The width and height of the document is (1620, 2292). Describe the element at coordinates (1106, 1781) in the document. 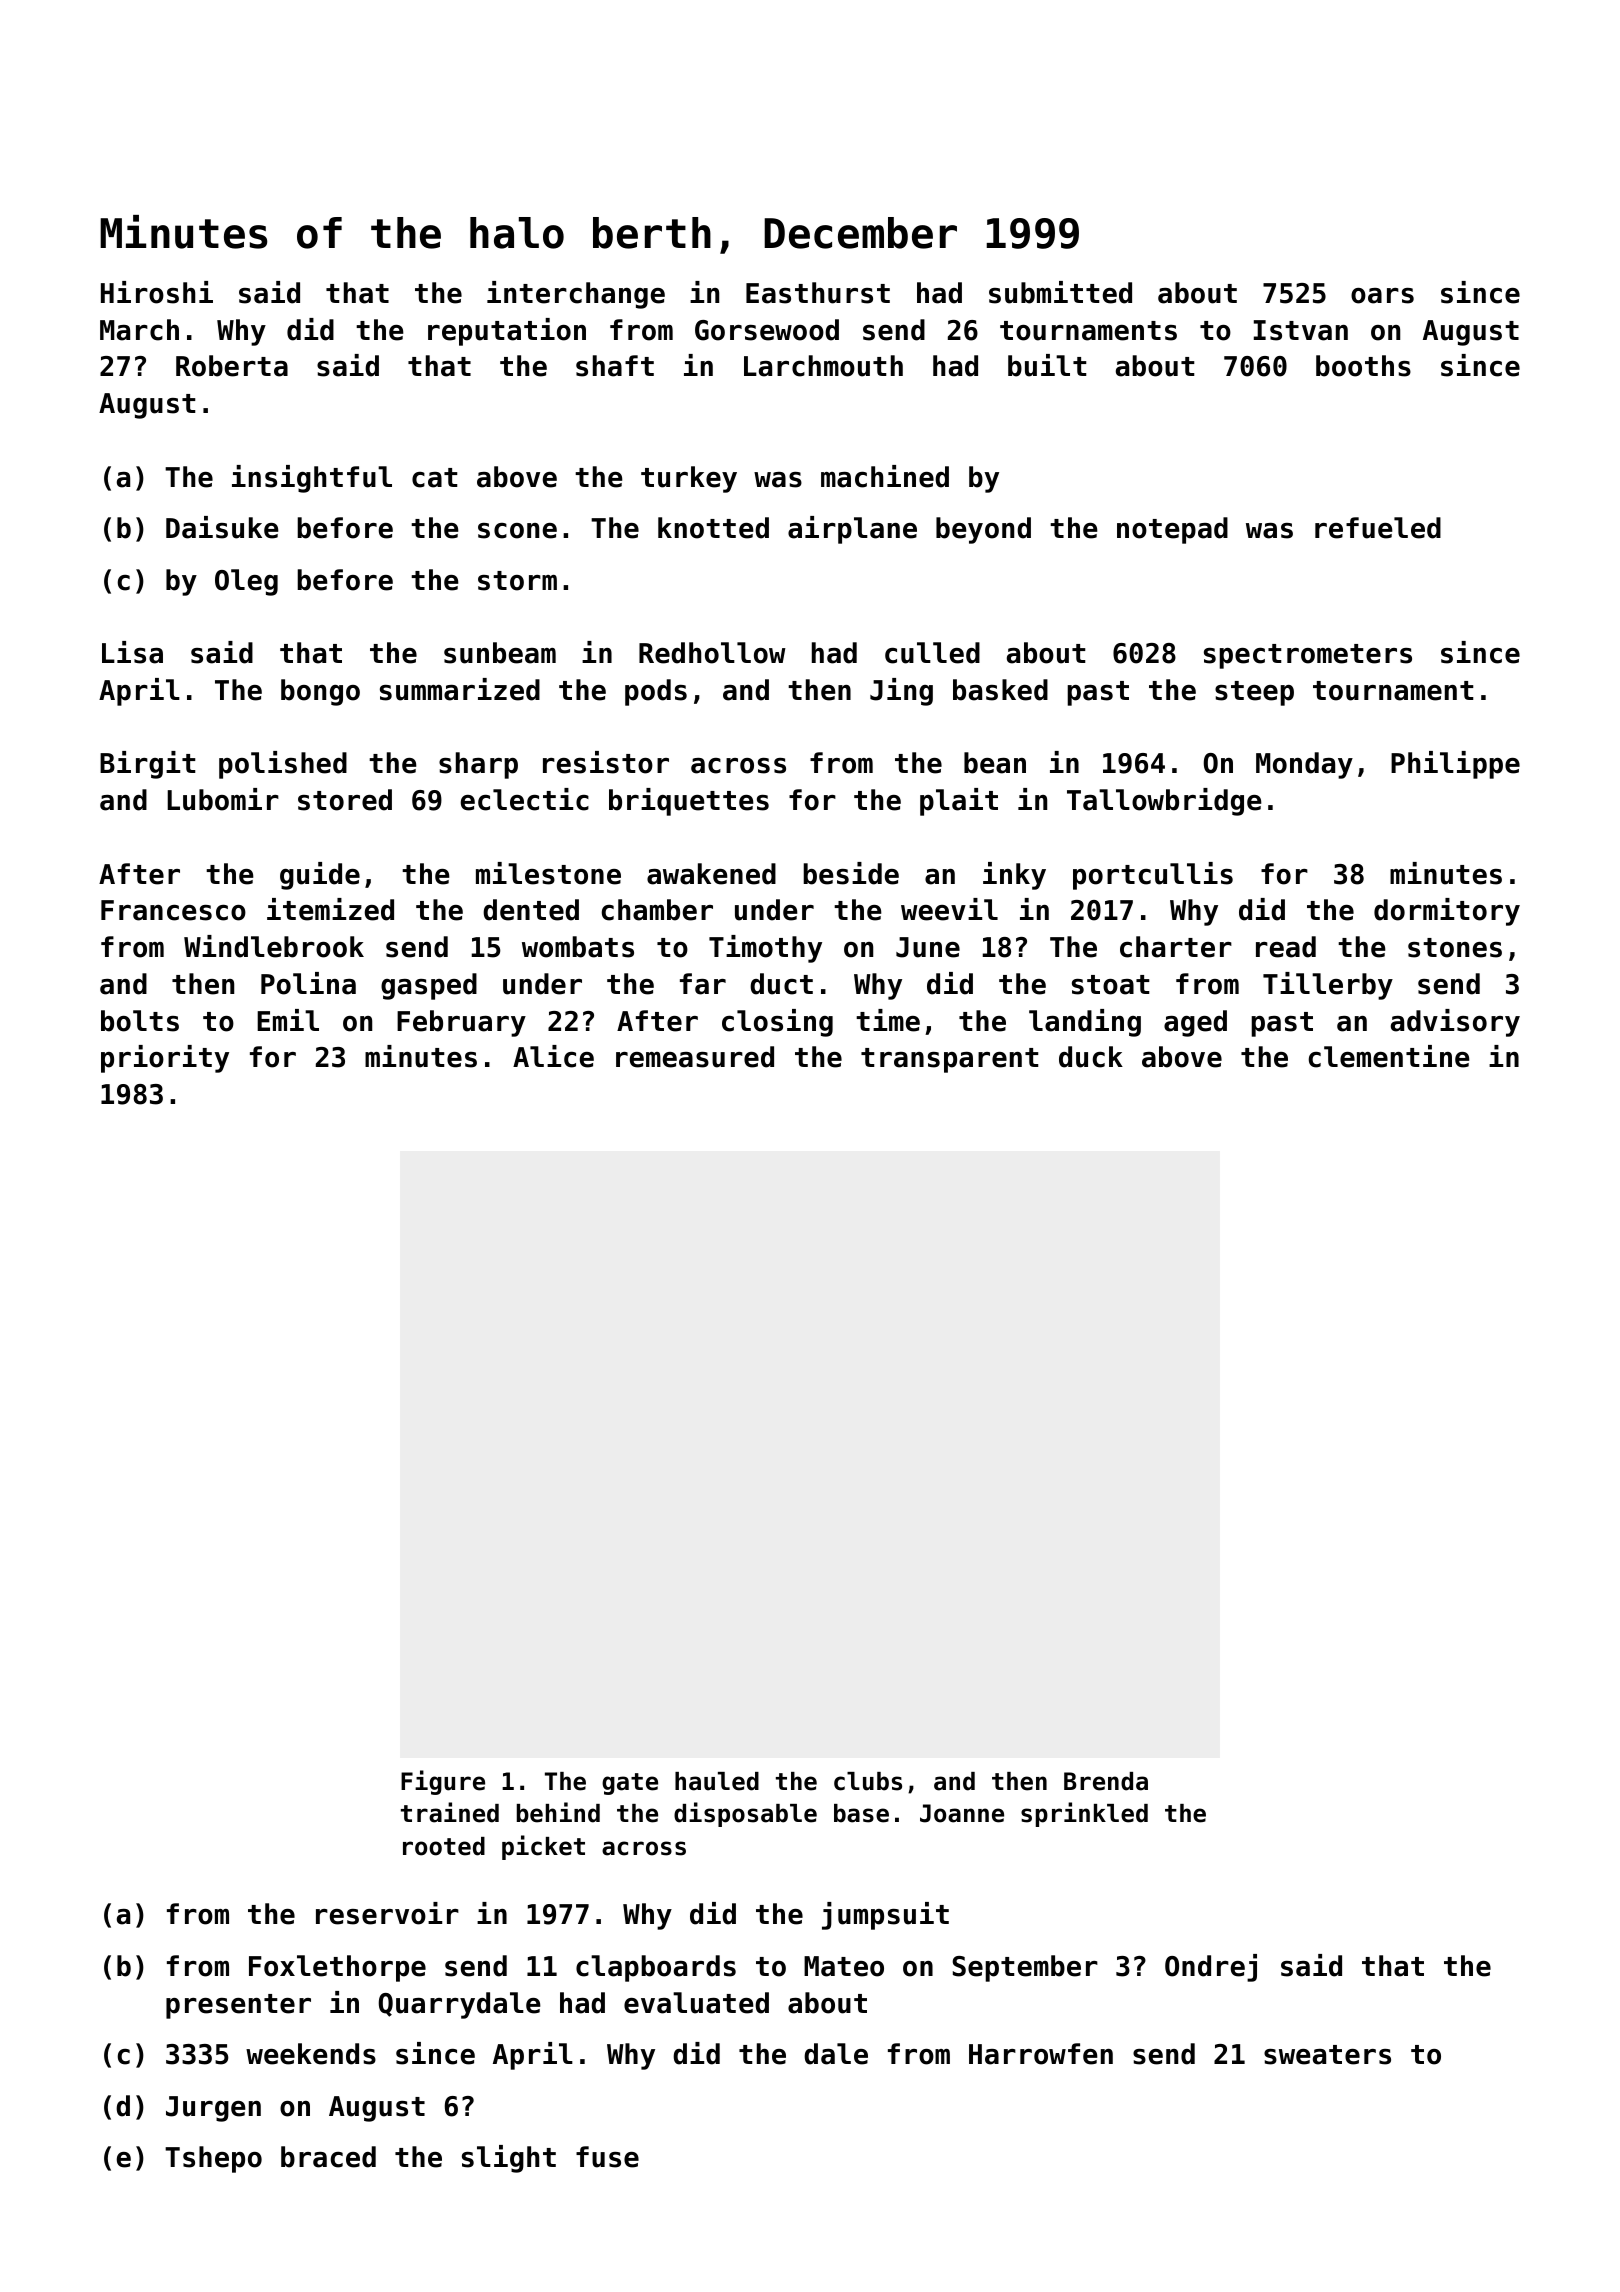

I see `Brenda` at that location.
